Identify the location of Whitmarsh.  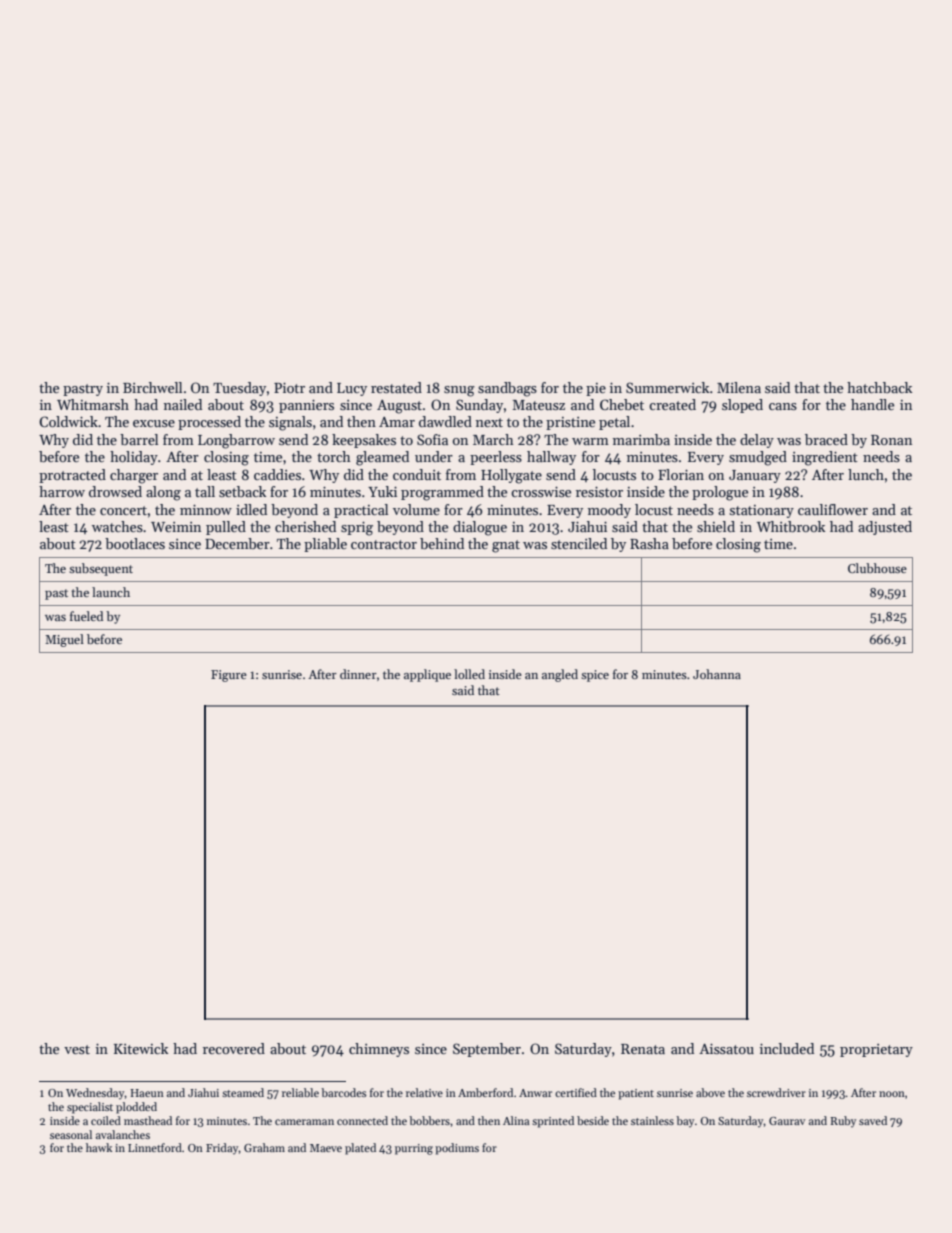
(93, 404).
